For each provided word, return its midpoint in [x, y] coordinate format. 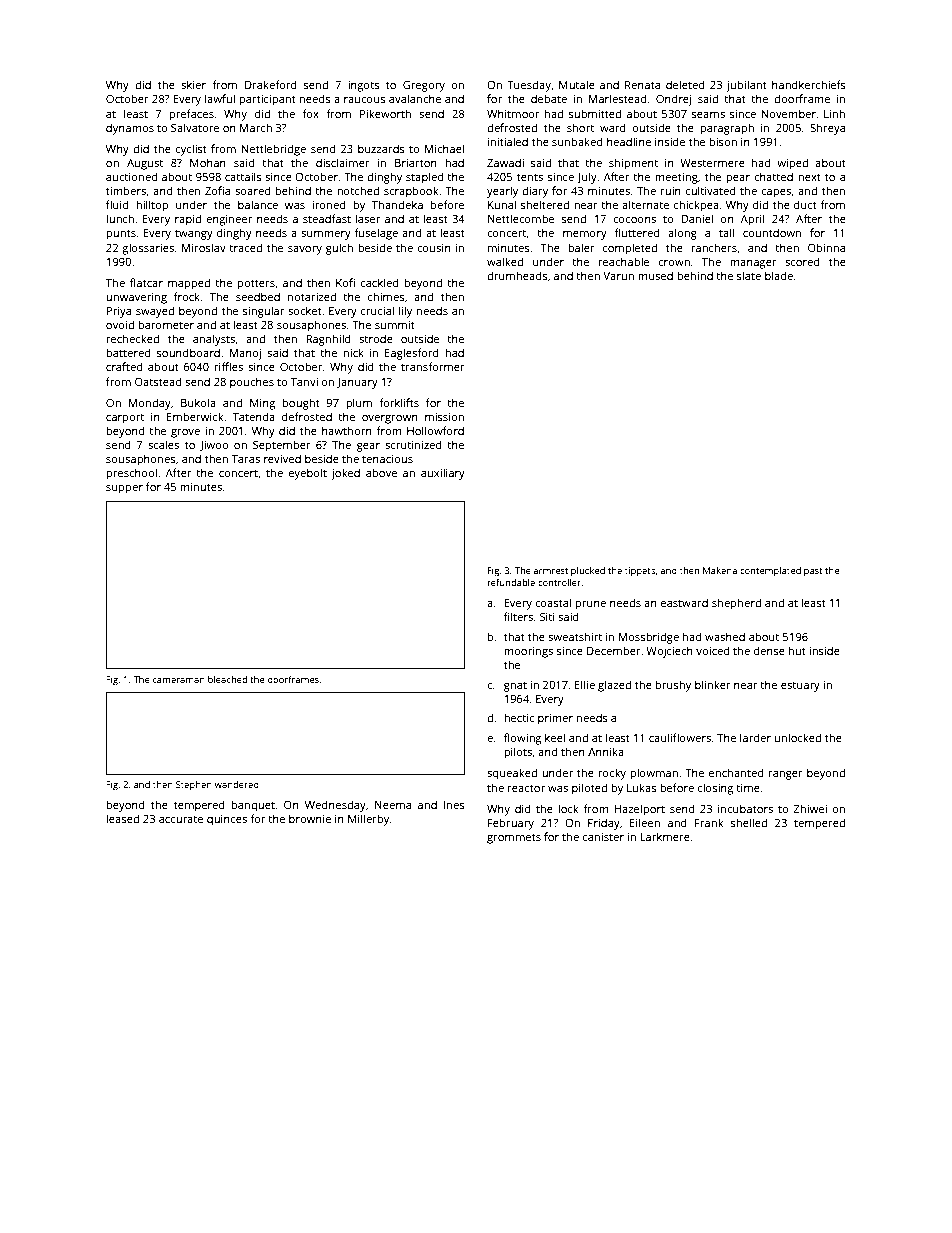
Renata [642, 85]
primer [555, 719]
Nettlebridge [273, 150]
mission [444, 417]
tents [530, 177]
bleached [227, 679]
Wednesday [335, 806]
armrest [550, 571]
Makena [720, 570]
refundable [511, 582]
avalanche [415, 98]
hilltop [152, 206]
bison [723, 141]
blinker [713, 684]
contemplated [770, 571]
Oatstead [158, 381]
